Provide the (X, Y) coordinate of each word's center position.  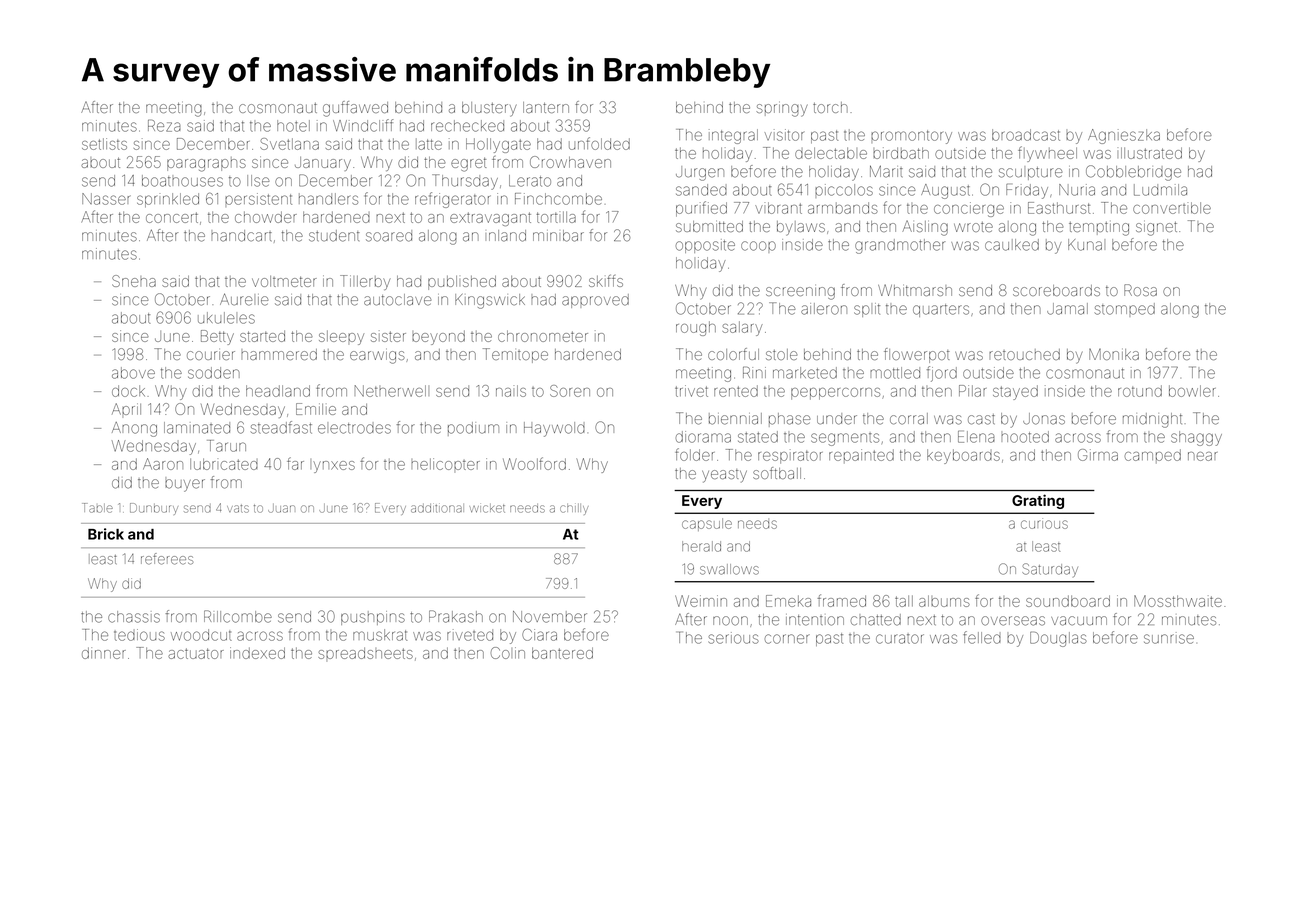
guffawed (355, 109)
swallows (729, 569)
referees (167, 559)
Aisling (925, 228)
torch (830, 107)
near (1202, 456)
